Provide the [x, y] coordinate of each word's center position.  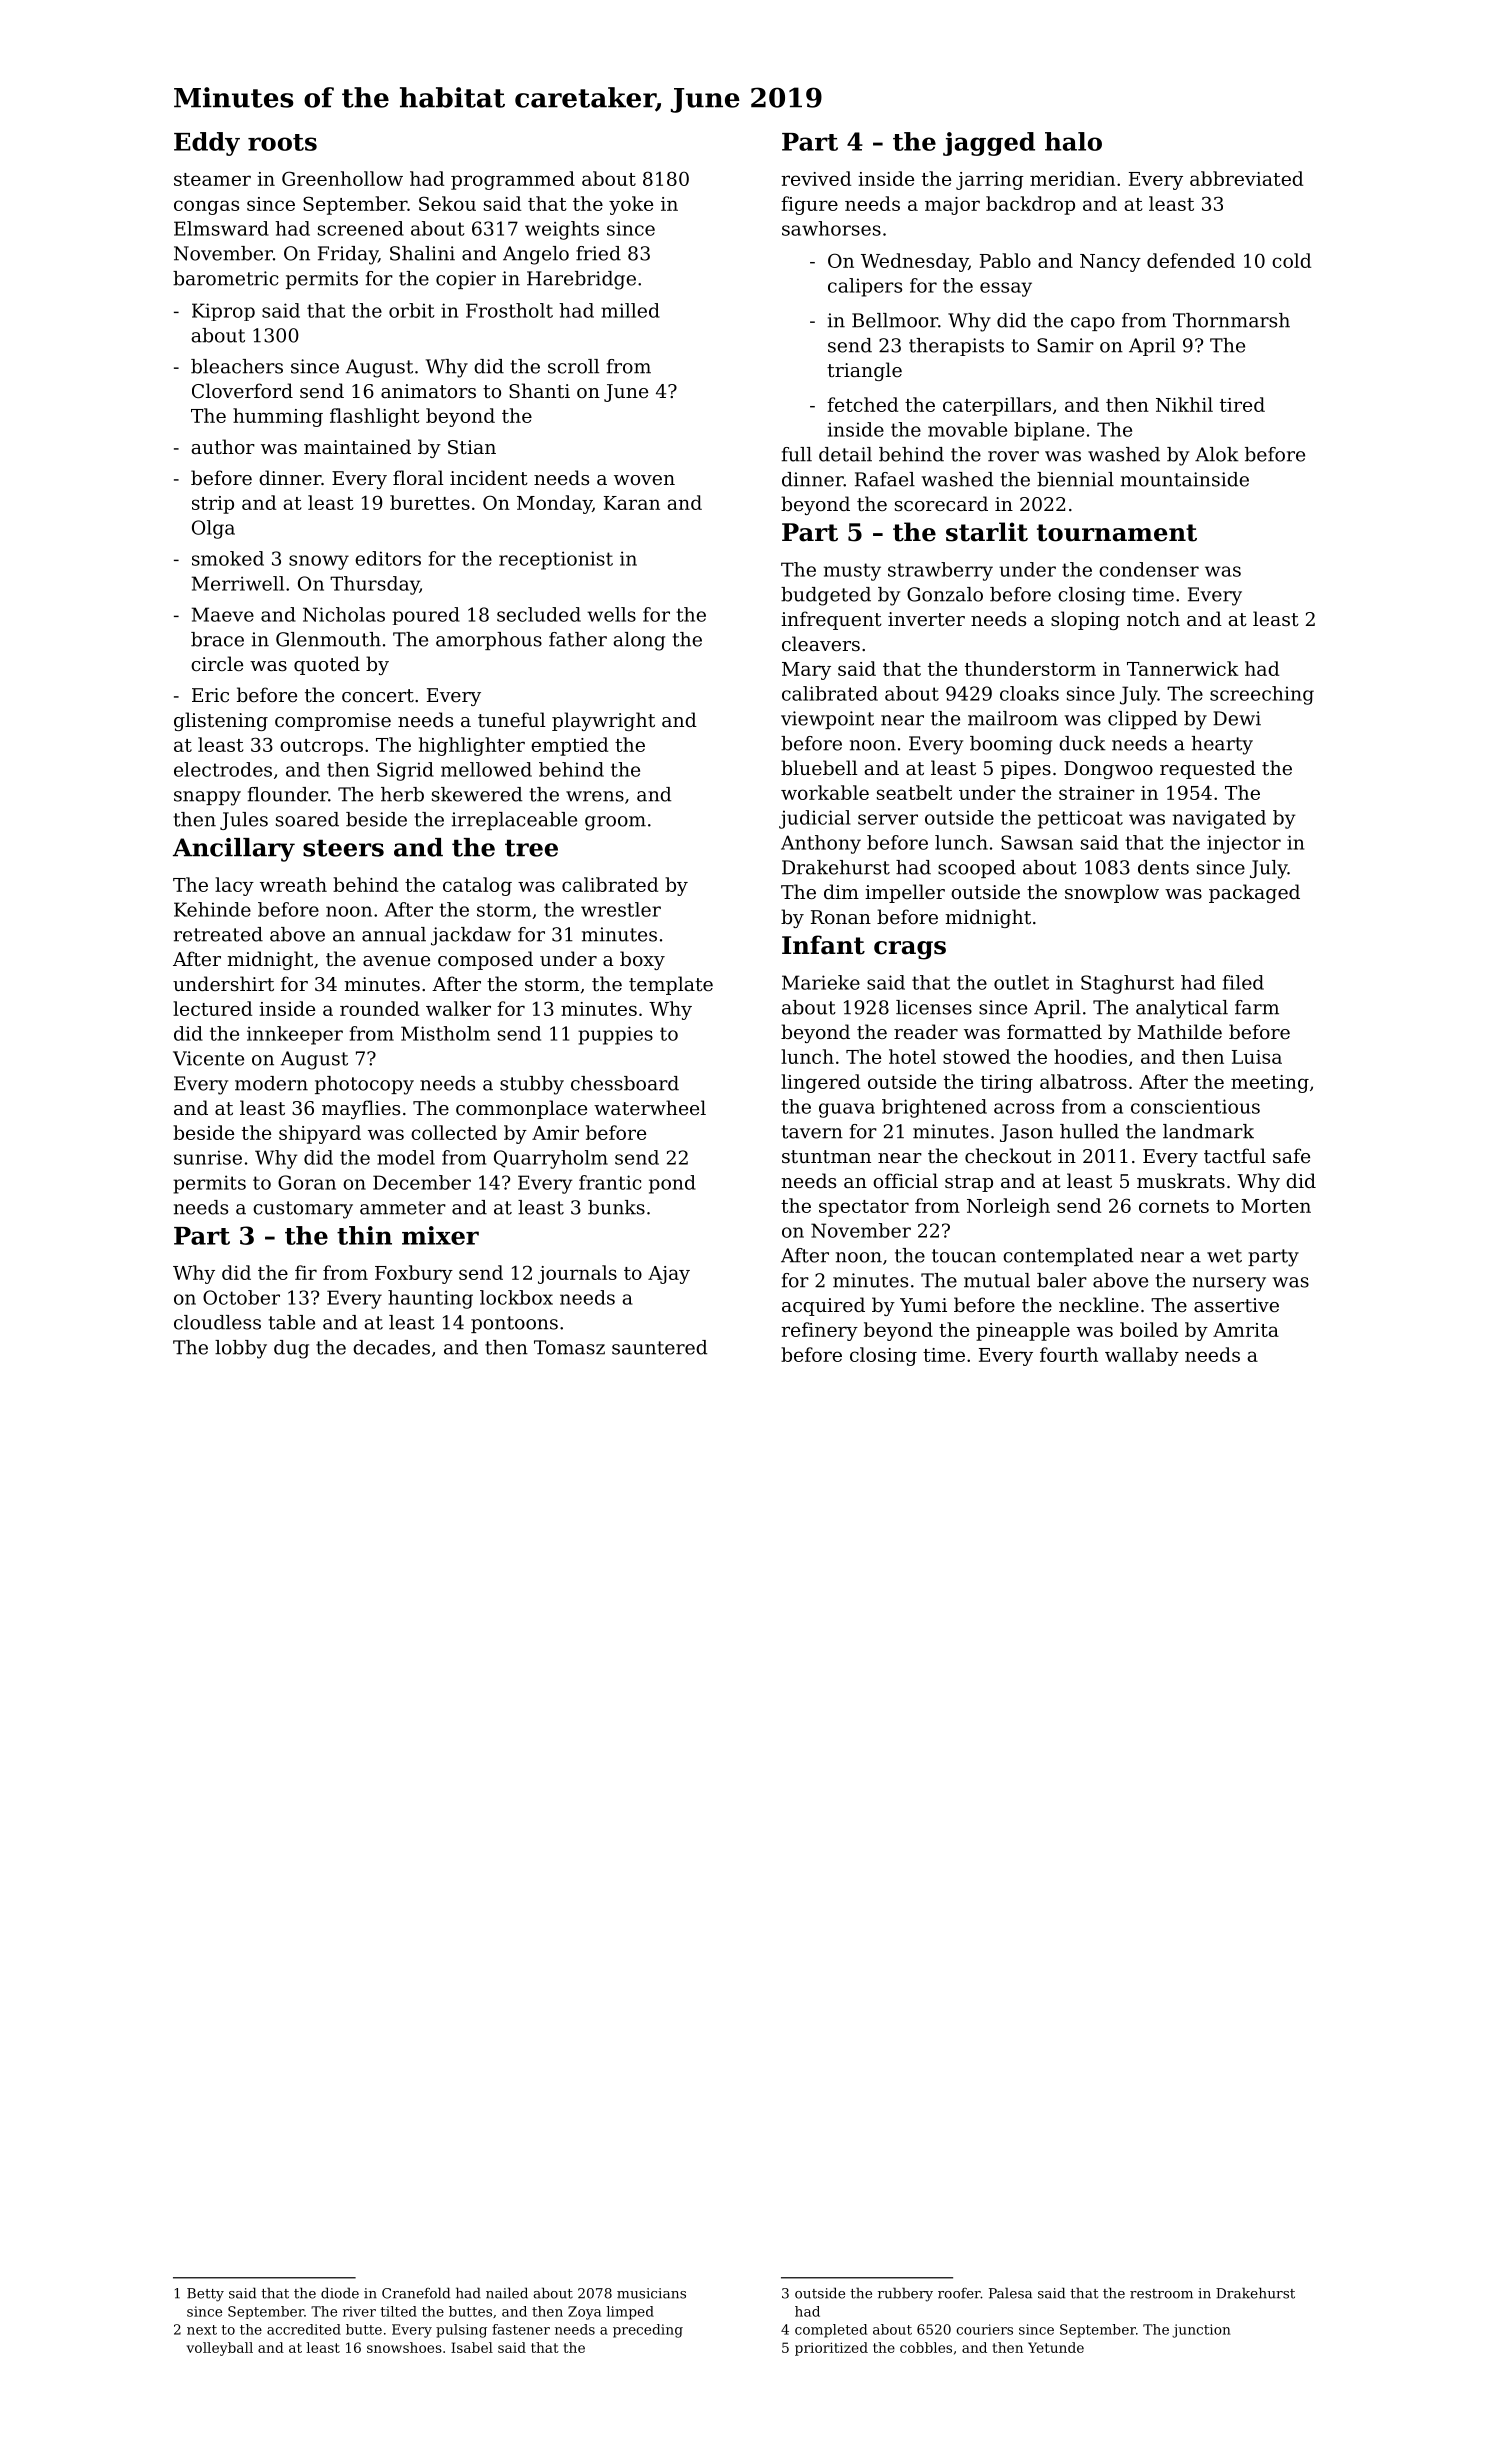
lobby [241, 1349]
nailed [507, 2293]
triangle [864, 371]
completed [831, 2331]
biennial [1075, 479]
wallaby [1142, 1356]
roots [282, 142]
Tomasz [569, 1347]
